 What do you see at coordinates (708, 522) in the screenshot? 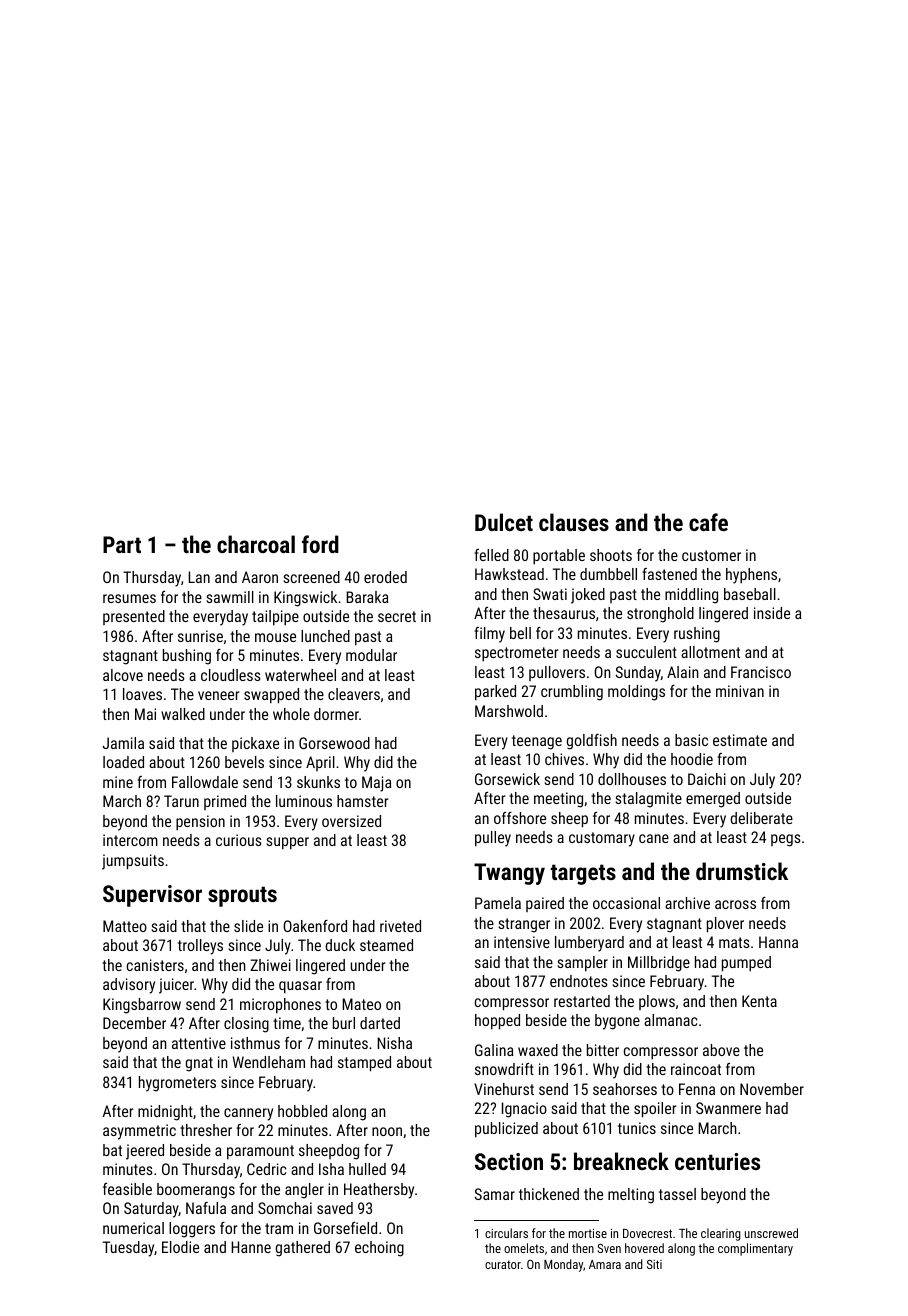
I see `cafe` at bounding box center [708, 522].
